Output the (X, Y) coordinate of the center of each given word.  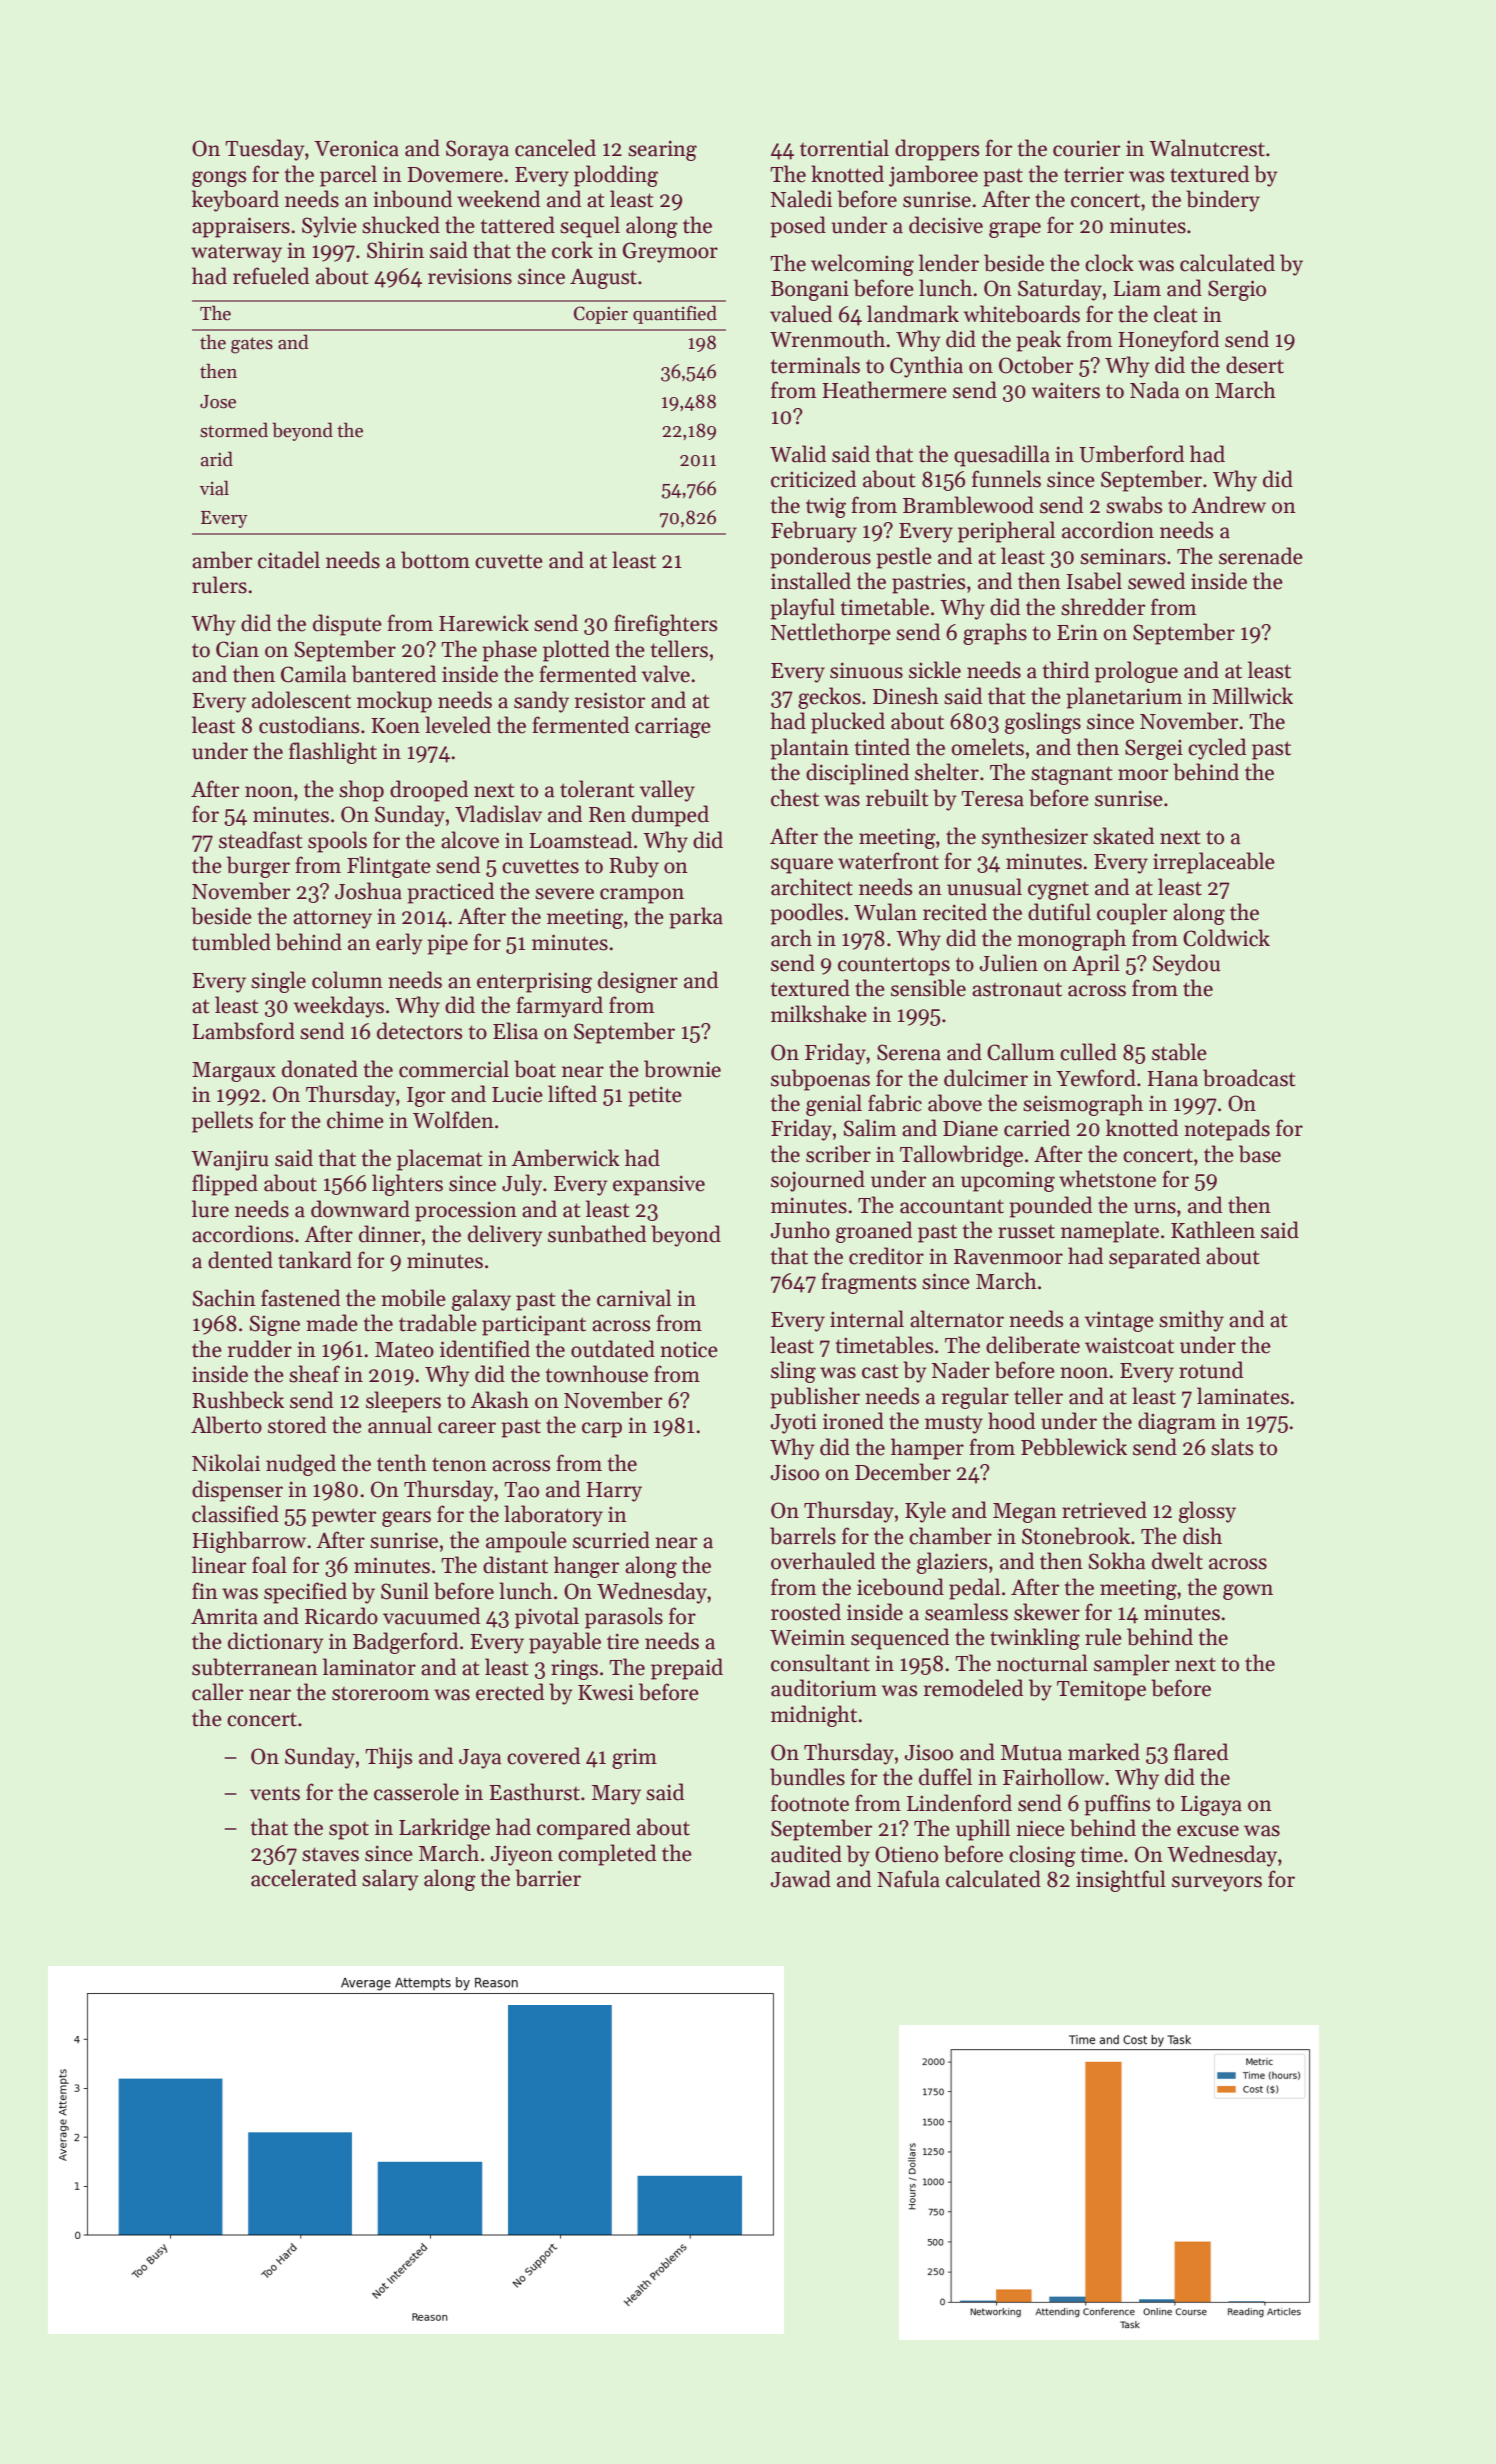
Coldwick (1226, 938)
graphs (995, 634)
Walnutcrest (1207, 148)
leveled (458, 725)
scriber (838, 1154)
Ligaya (1211, 1805)
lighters (407, 1185)
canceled (555, 148)
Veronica (356, 148)
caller (217, 1692)
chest (795, 798)
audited (806, 1854)
